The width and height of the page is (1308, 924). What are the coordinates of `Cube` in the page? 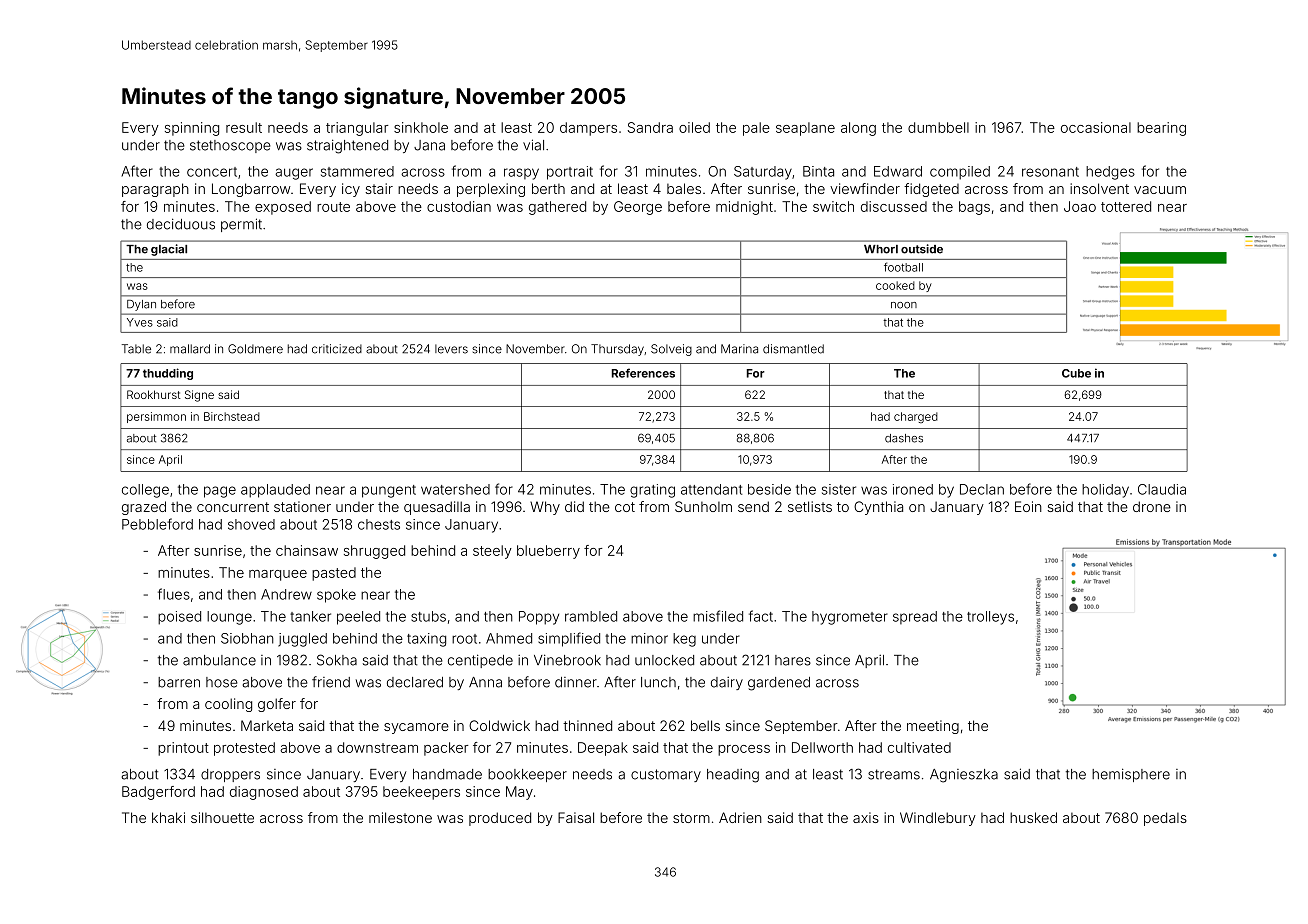 It's located at (1076, 373).
